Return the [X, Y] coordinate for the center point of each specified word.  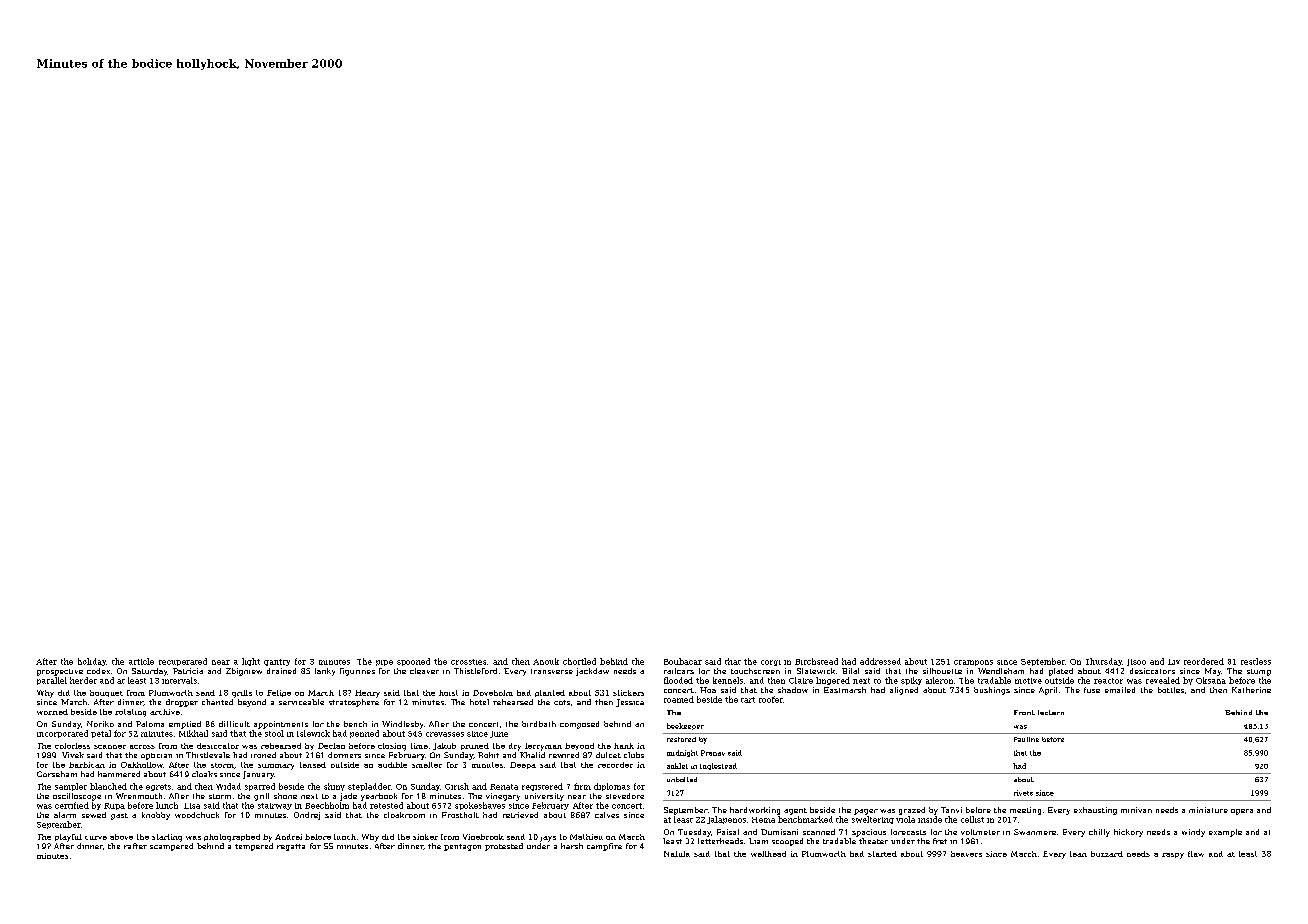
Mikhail [193, 733]
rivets [1023, 793]
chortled [579, 661]
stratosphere [354, 703]
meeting [1025, 811]
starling [167, 838]
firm [582, 786]
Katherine [1251, 690]
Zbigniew [244, 672]
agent [795, 811]
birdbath [539, 724]
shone [285, 796]
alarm [65, 815]
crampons [973, 663]
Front [1024, 712]
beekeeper [685, 726]
